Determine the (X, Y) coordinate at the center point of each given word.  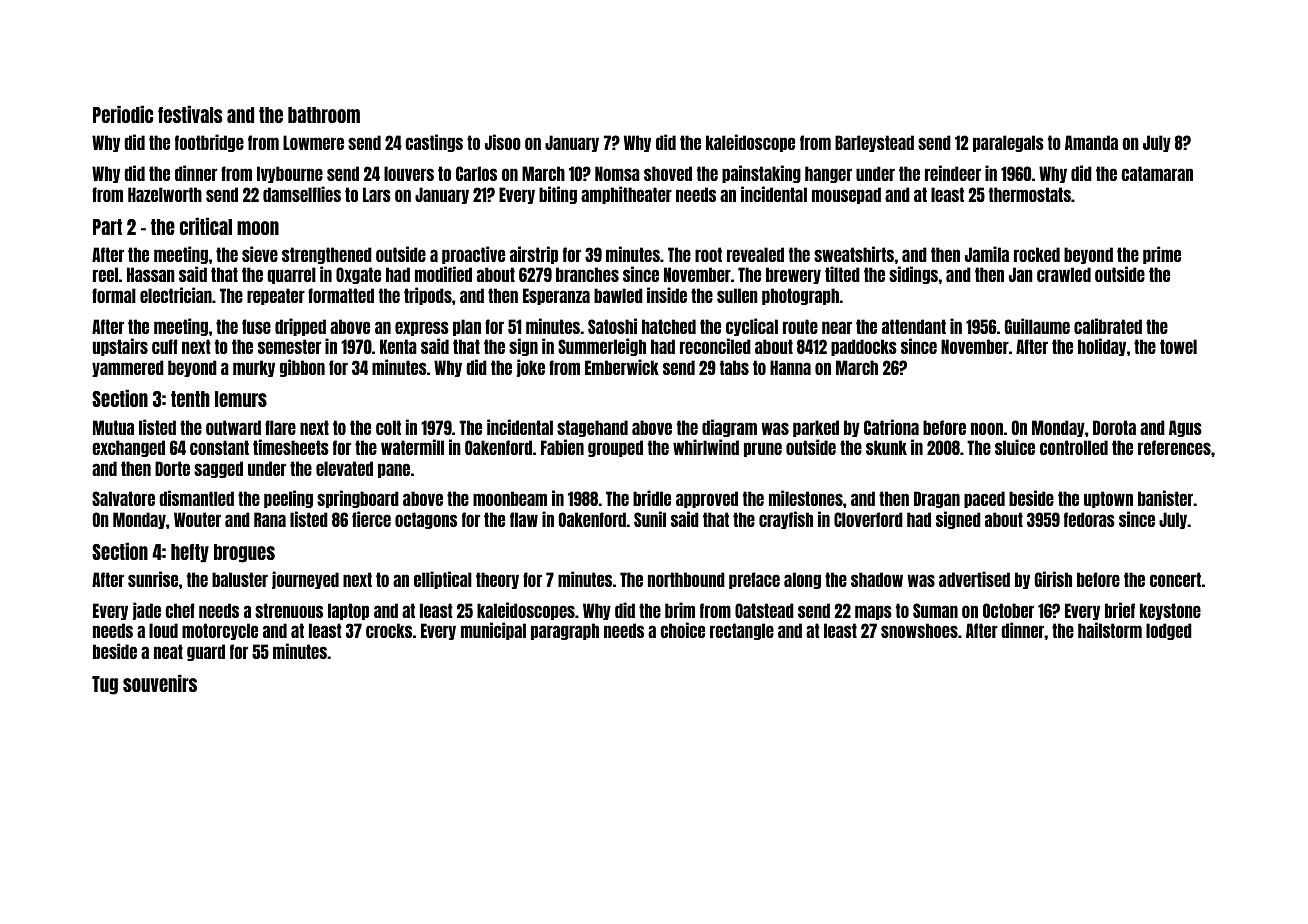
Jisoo (503, 142)
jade (147, 611)
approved (707, 499)
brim (680, 610)
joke (531, 368)
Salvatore (123, 498)
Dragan (937, 499)
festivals (190, 114)
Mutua (113, 427)
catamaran (1157, 173)
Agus (1185, 428)
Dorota (1114, 427)
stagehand (592, 428)
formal (114, 295)
